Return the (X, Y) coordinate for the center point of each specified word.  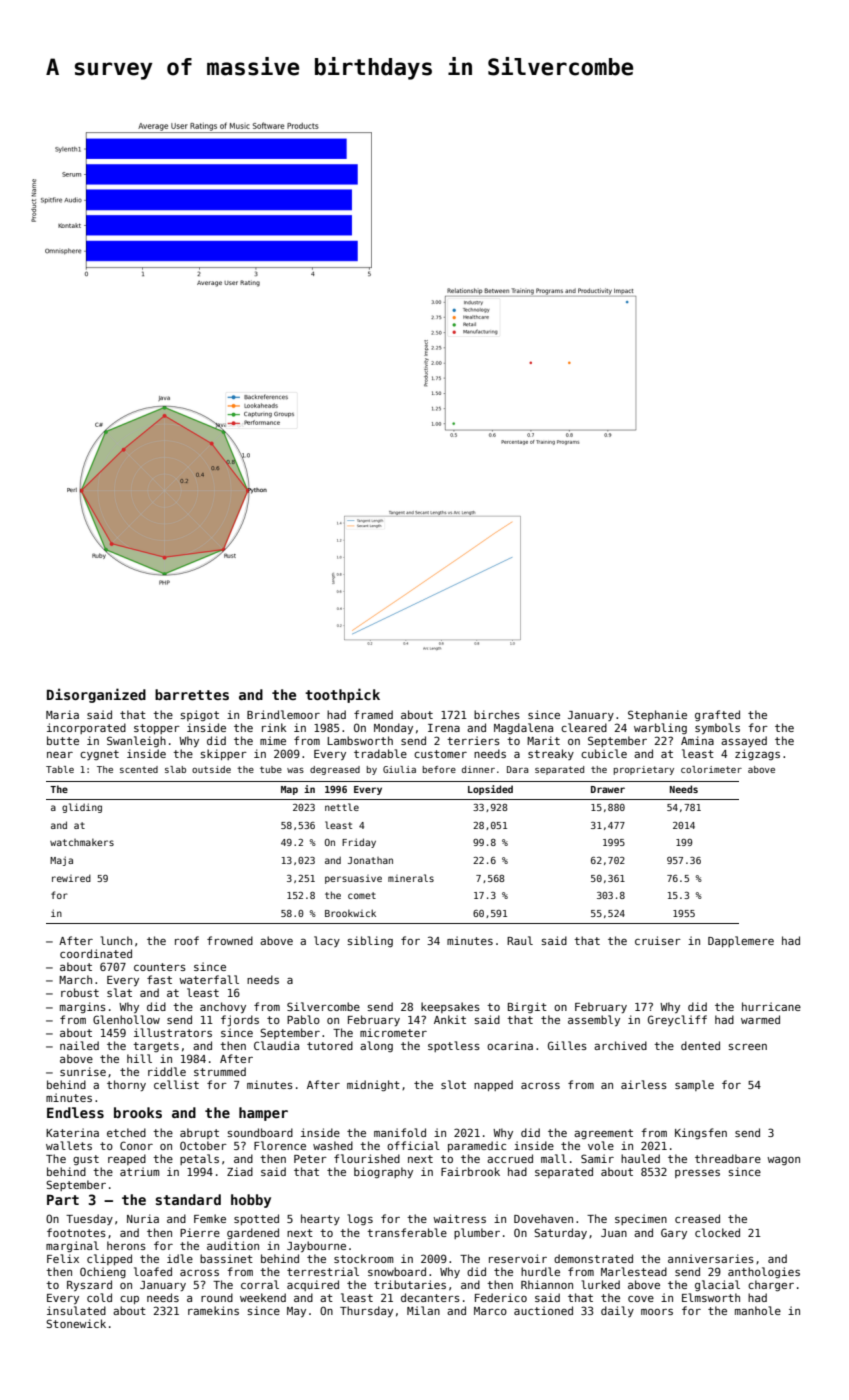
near (60, 755)
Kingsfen (701, 1133)
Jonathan (370, 860)
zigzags (757, 754)
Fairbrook (470, 1171)
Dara (518, 769)
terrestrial (323, 1271)
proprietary (644, 770)
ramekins (213, 1310)
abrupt (199, 1133)
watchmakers (82, 842)
